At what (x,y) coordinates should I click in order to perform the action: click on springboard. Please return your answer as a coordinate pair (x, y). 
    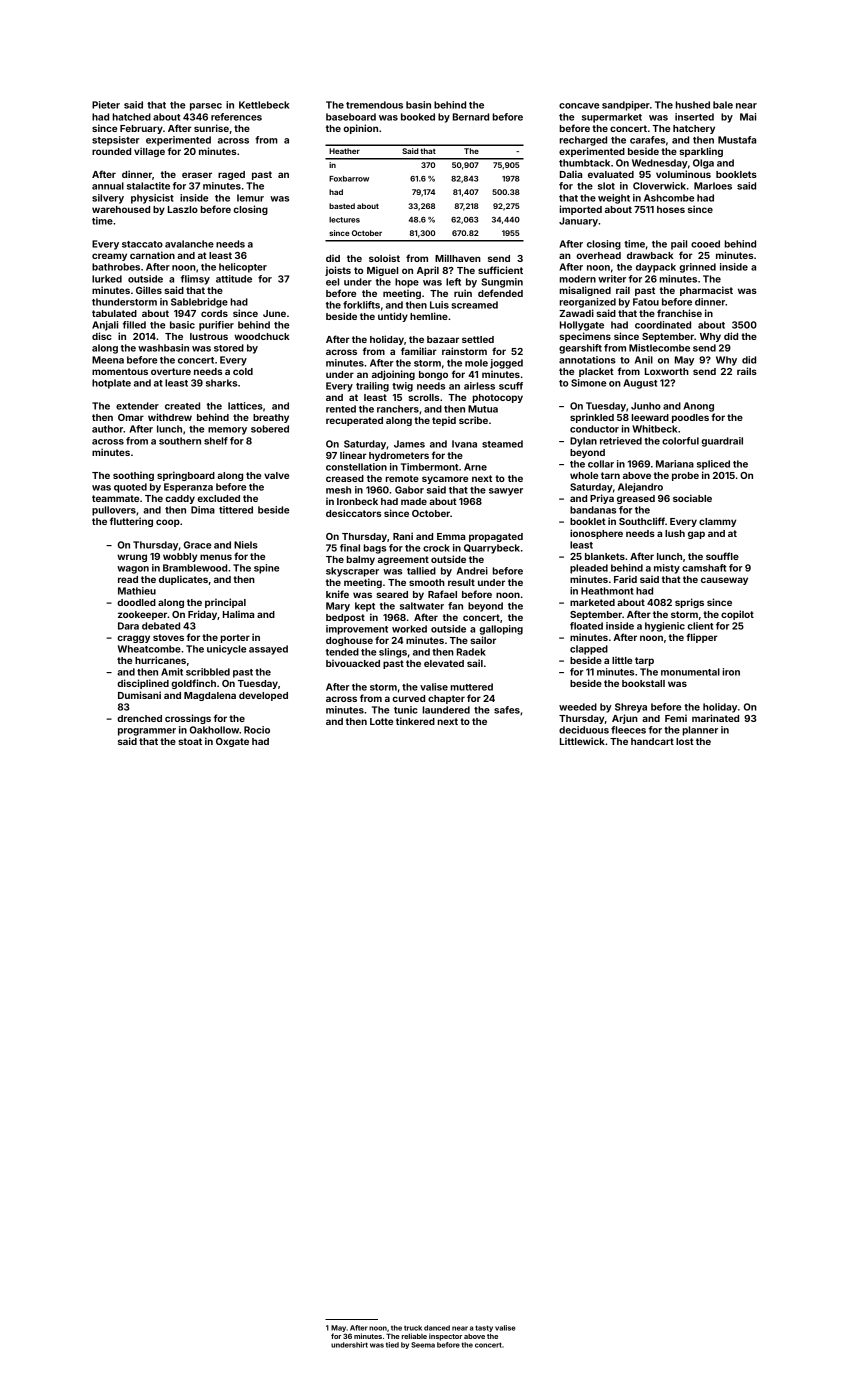
    Looking at the image, I should click on (186, 476).
